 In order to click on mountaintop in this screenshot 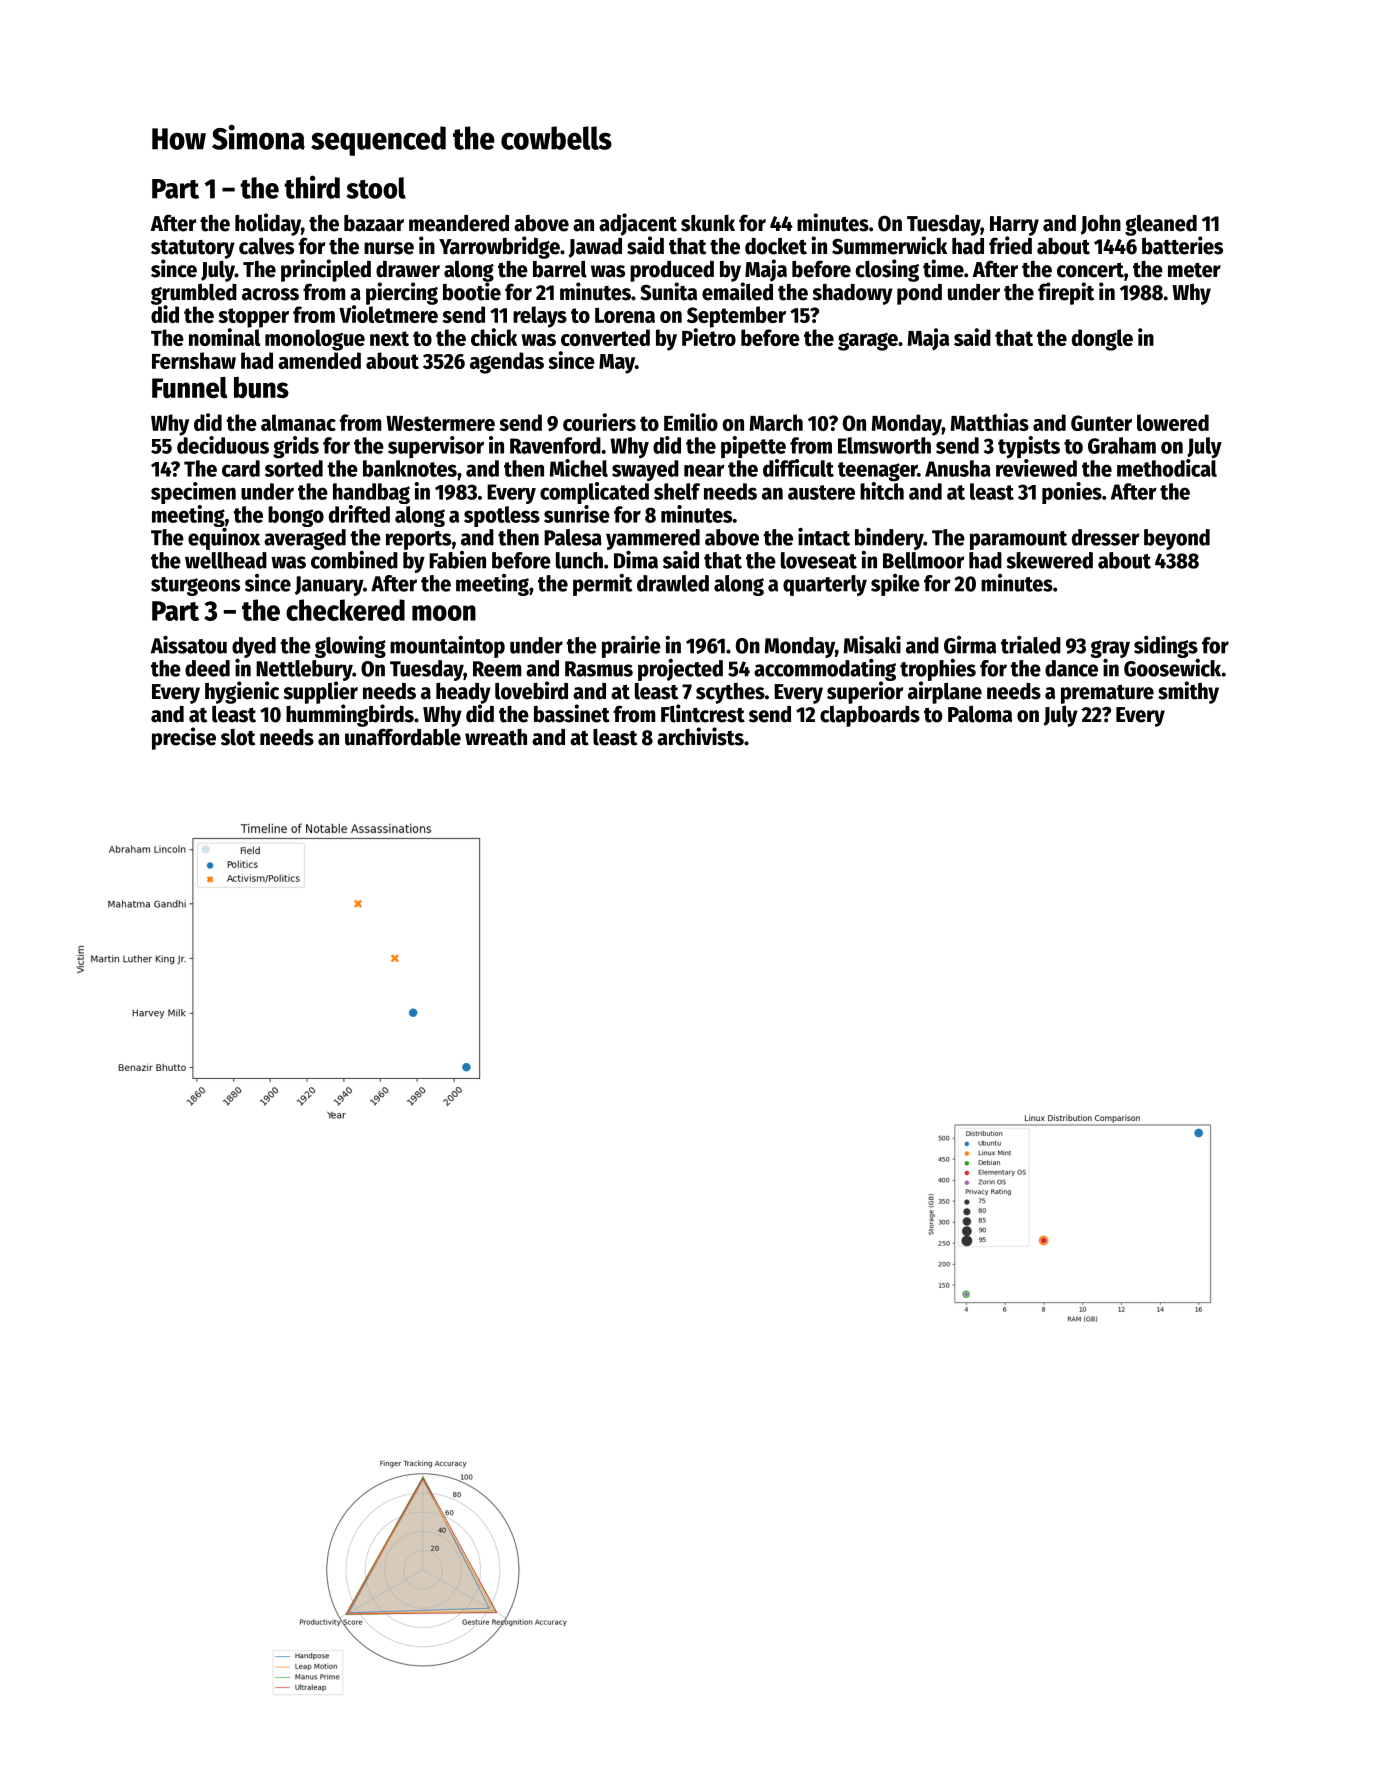, I will do `click(447, 647)`.
